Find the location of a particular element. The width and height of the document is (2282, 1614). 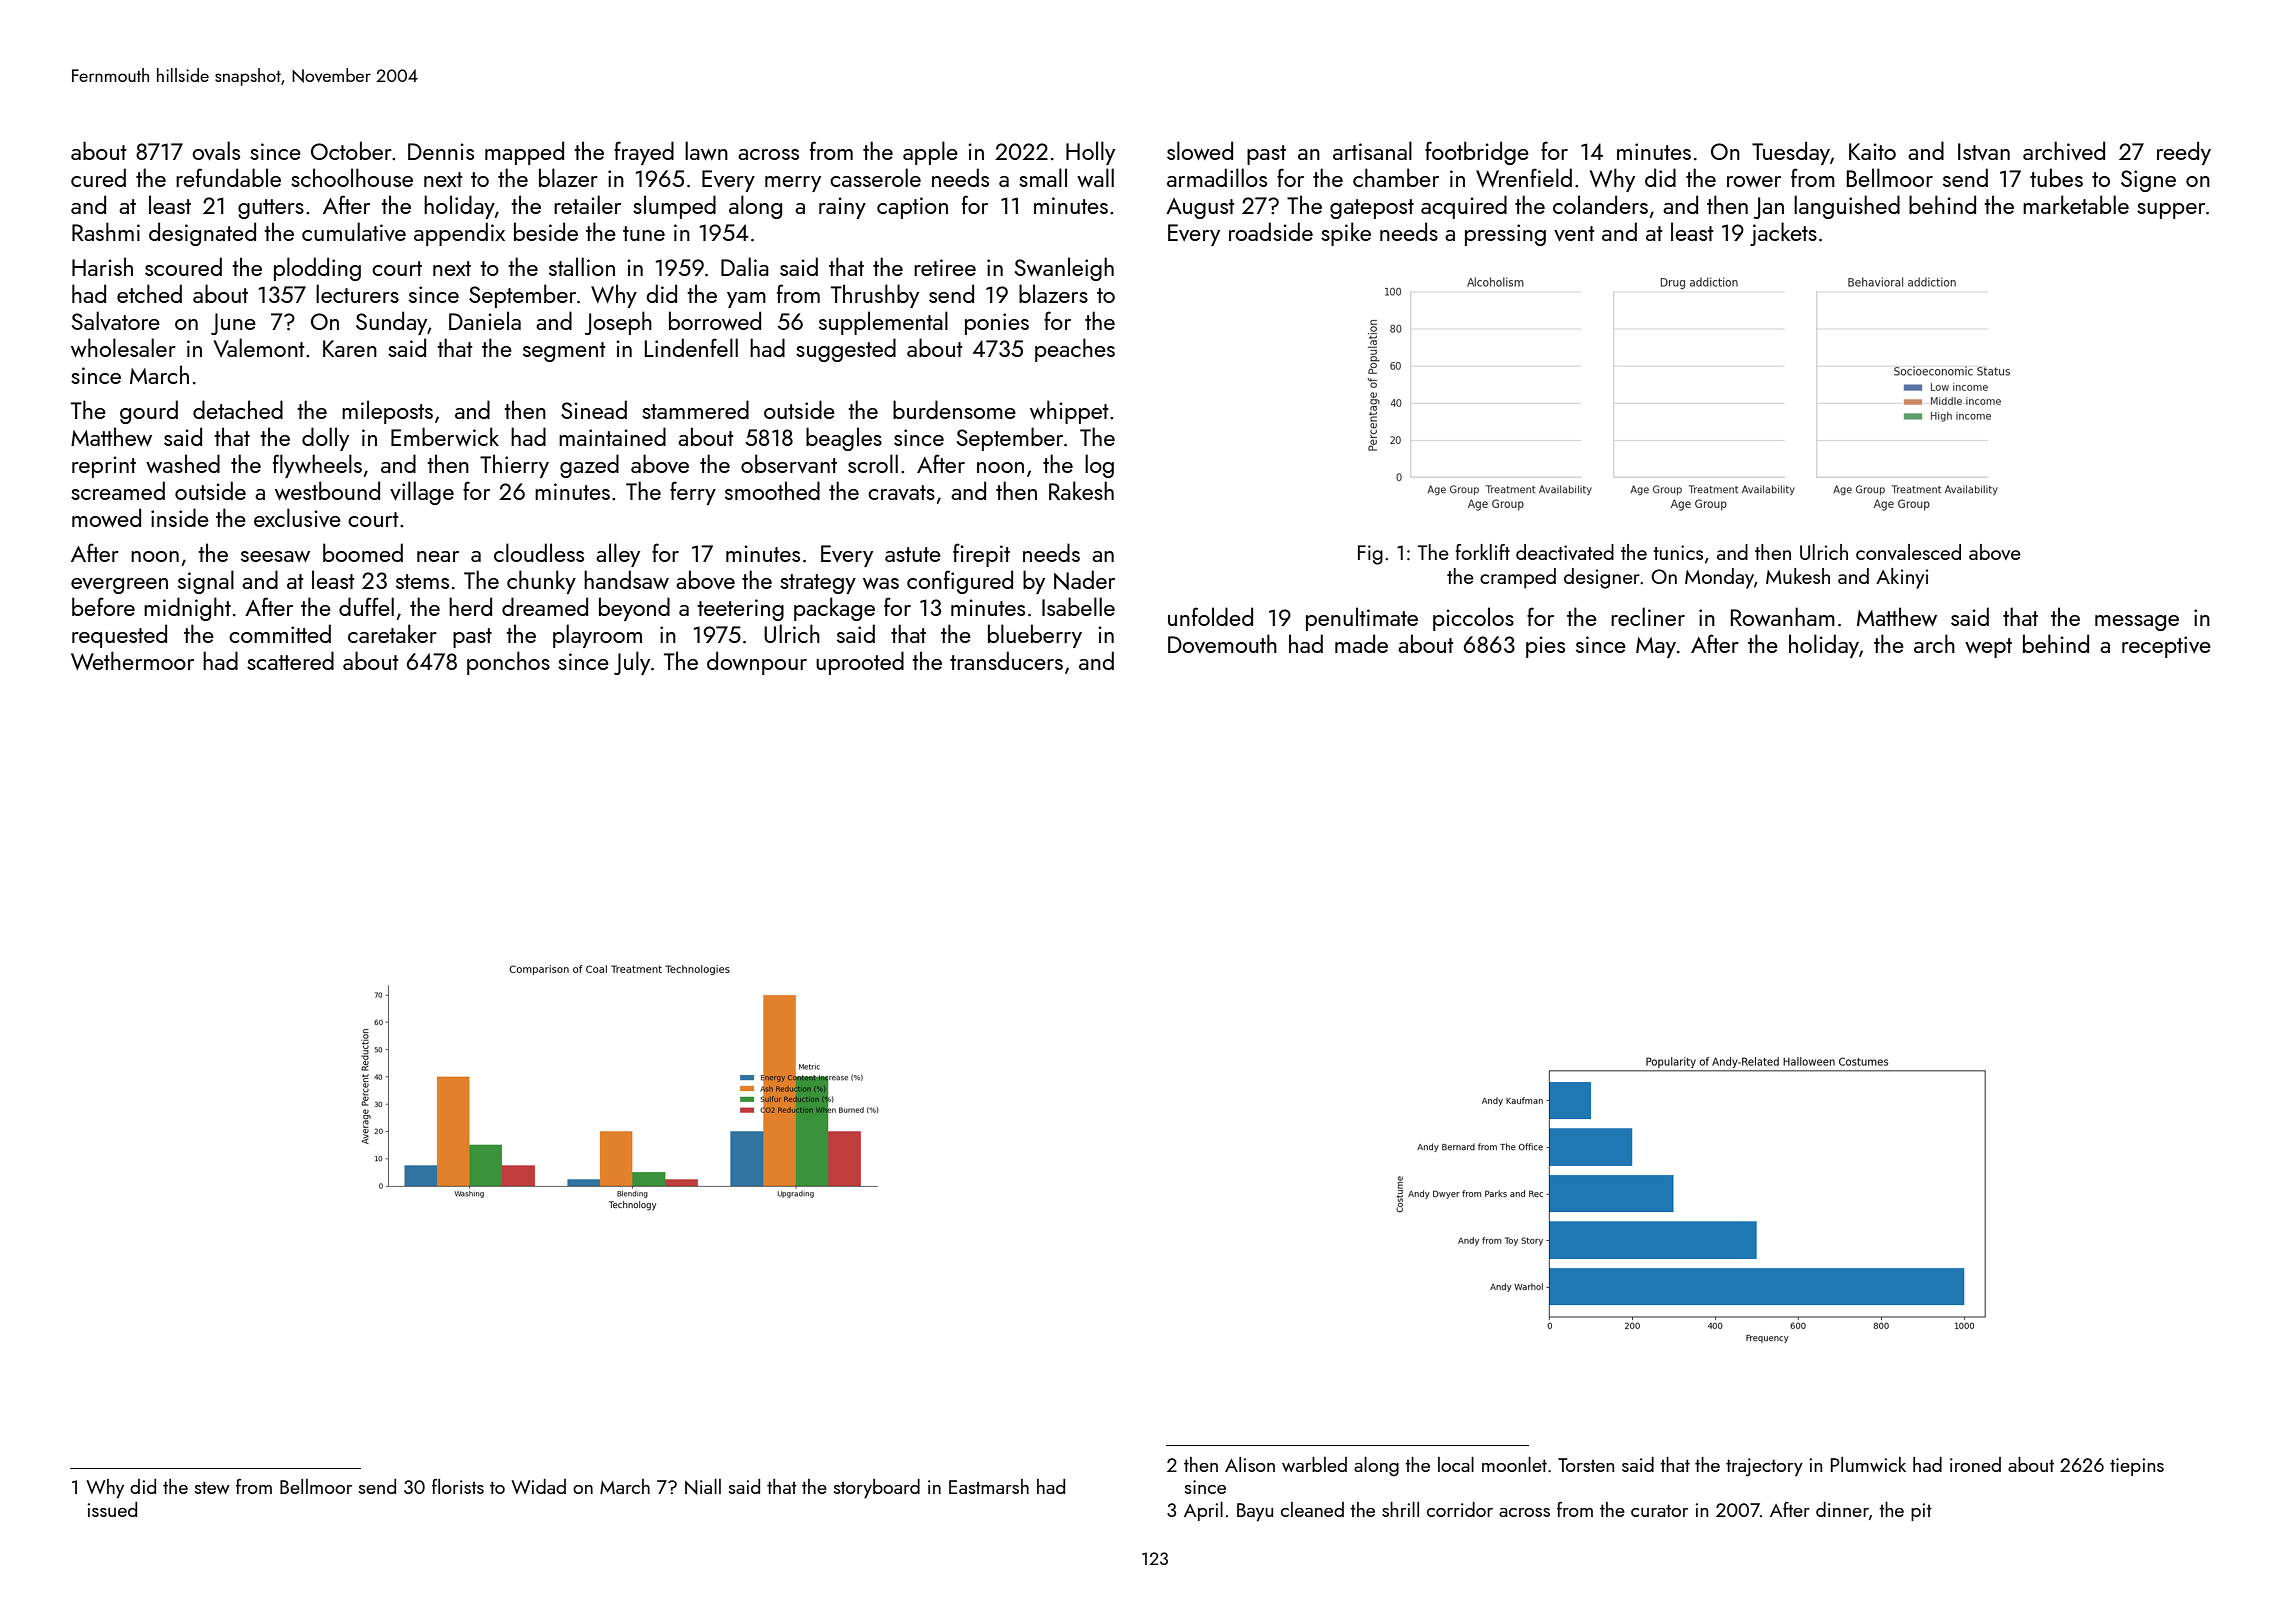

Wethermoor is located at coordinates (132, 660).
